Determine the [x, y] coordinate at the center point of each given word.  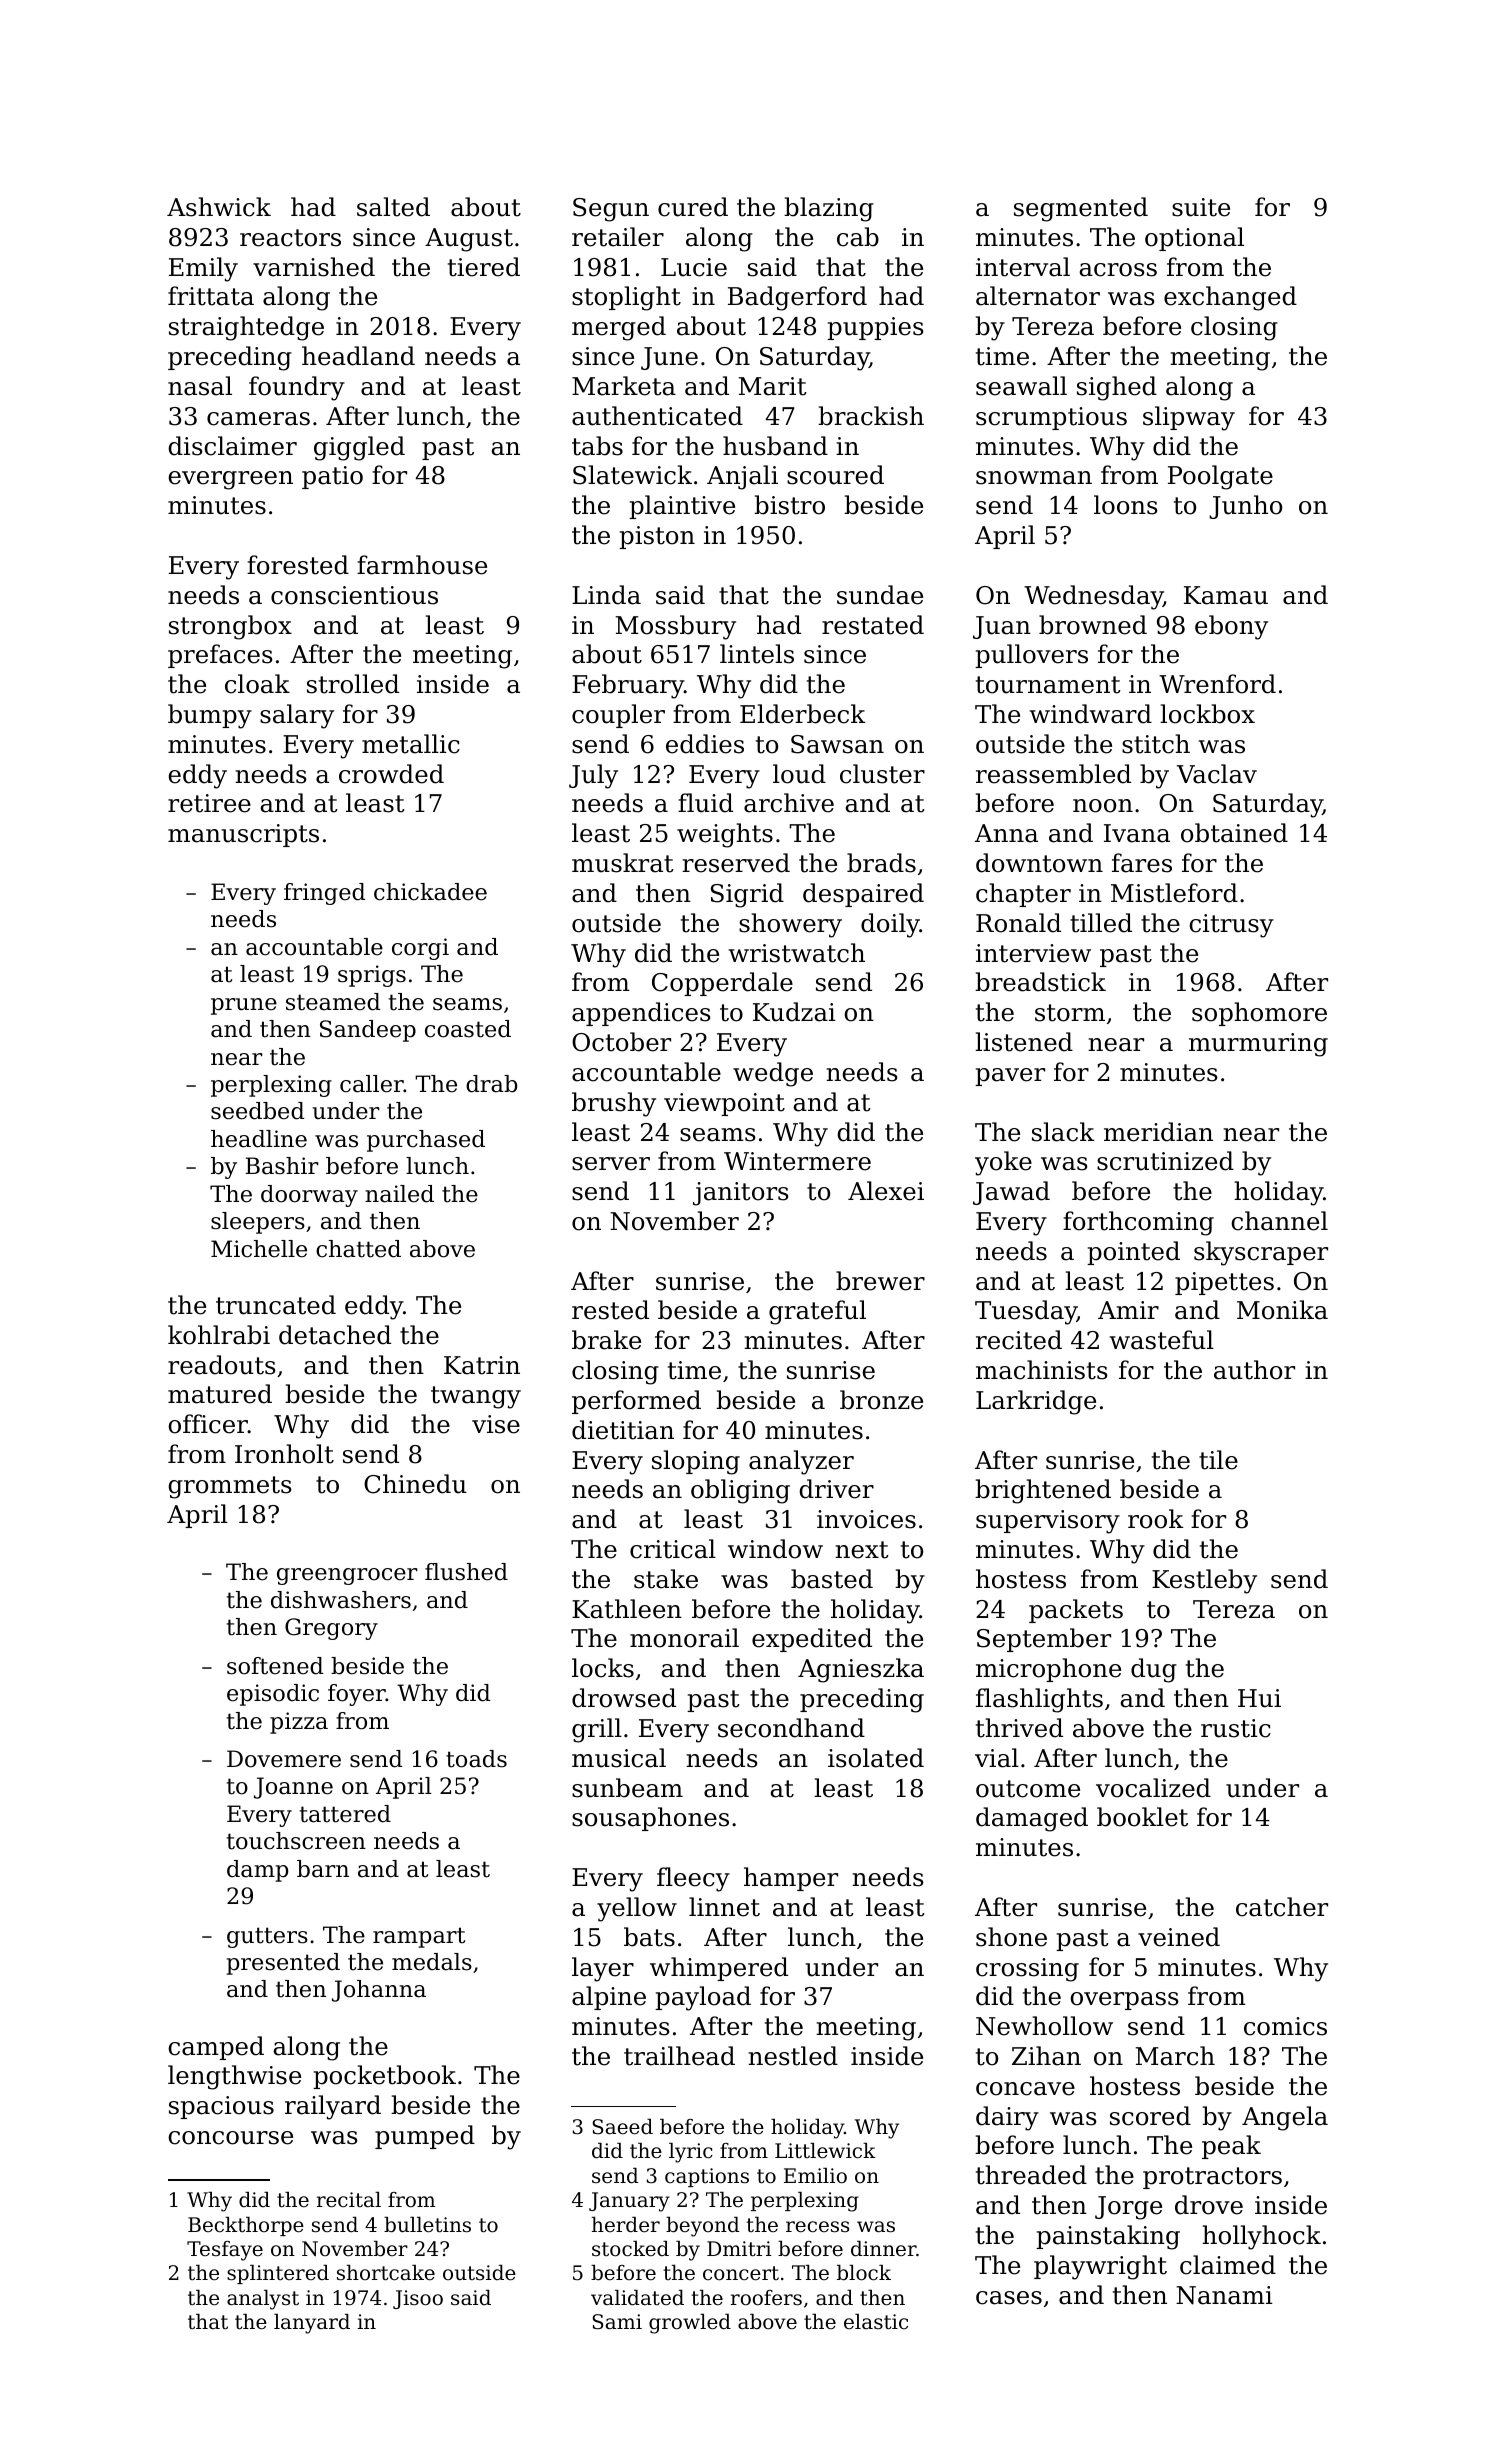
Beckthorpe [246, 2226]
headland [358, 356]
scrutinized [1165, 1161]
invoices [866, 1519]
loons [1126, 505]
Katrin [482, 1365]
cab [858, 237]
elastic [876, 2322]
